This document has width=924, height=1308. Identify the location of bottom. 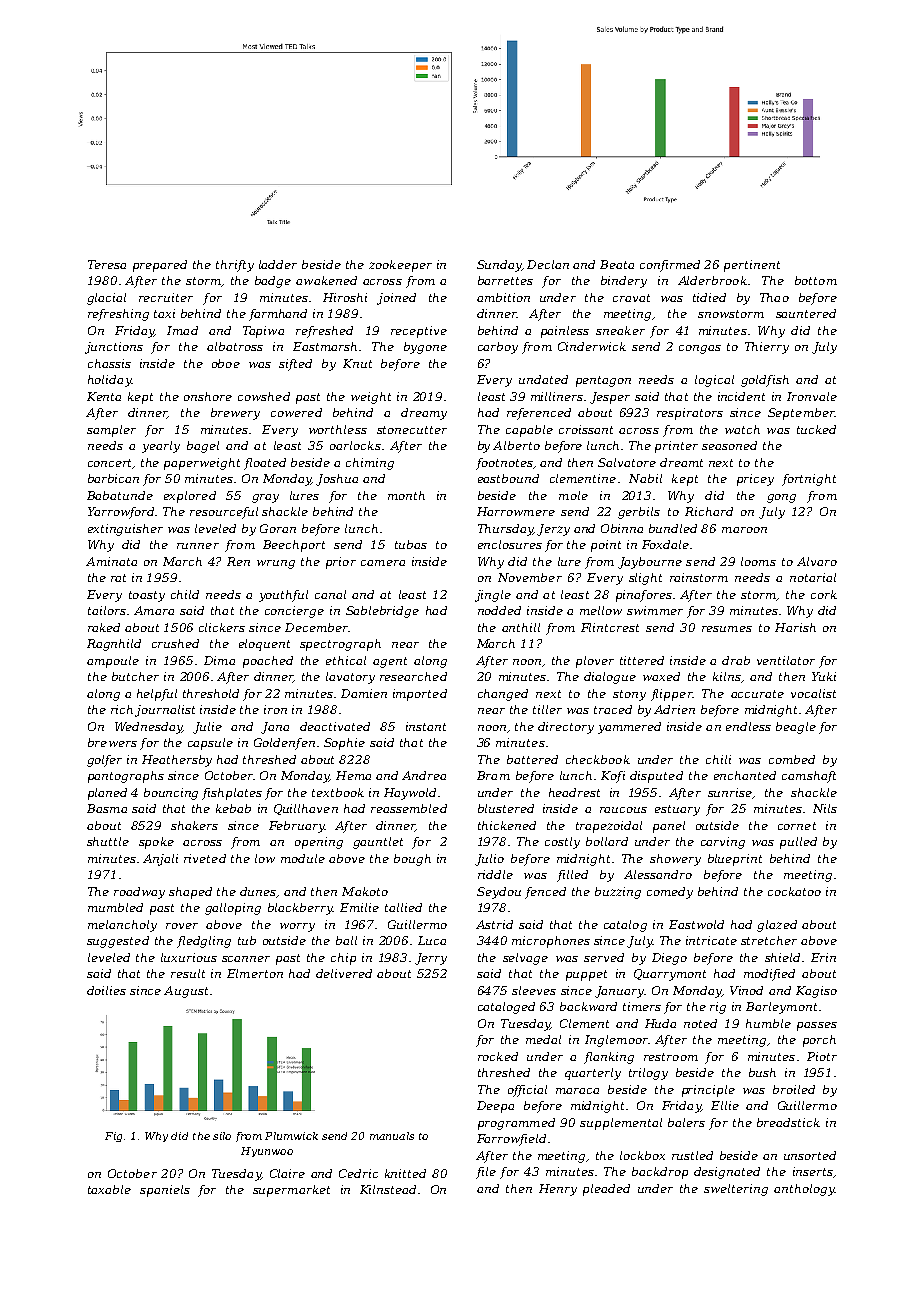
(816, 280).
